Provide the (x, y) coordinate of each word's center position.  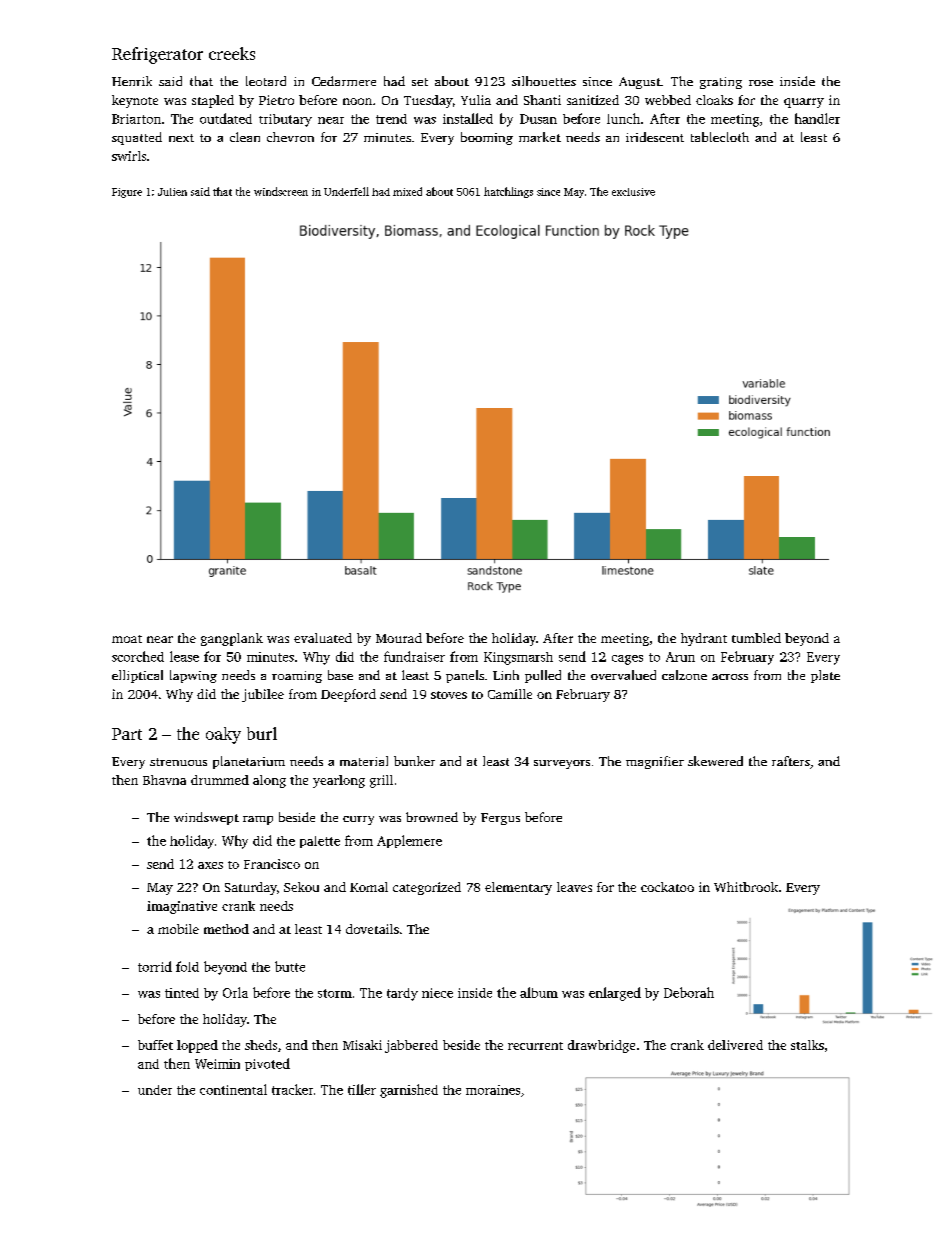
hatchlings (508, 192)
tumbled (756, 638)
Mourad (399, 638)
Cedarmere (344, 81)
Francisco (272, 864)
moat (127, 639)
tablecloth (720, 137)
